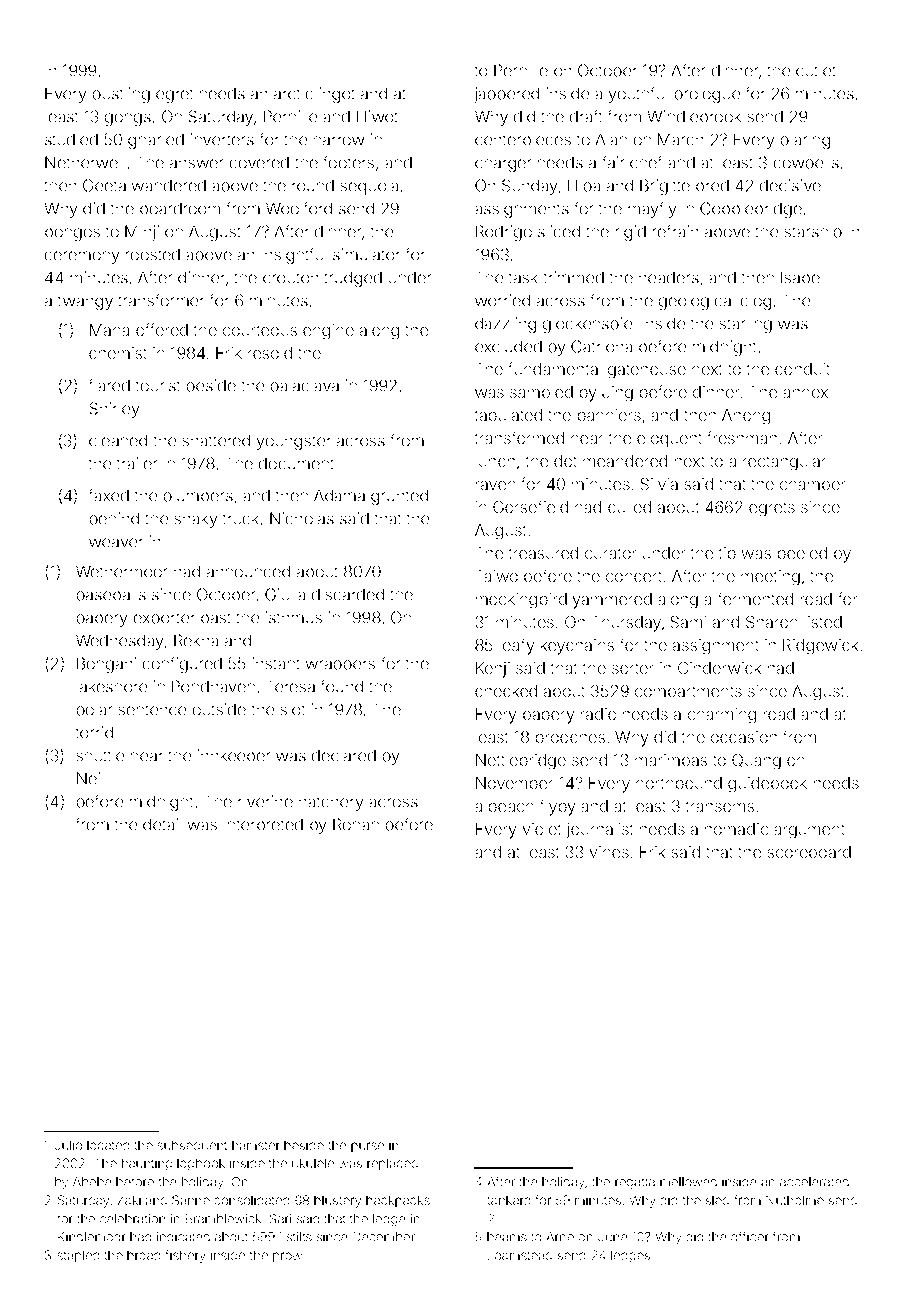 The image size is (908, 1316). Describe the element at coordinates (750, 1236) in the screenshot. I see `officer` at that location.
